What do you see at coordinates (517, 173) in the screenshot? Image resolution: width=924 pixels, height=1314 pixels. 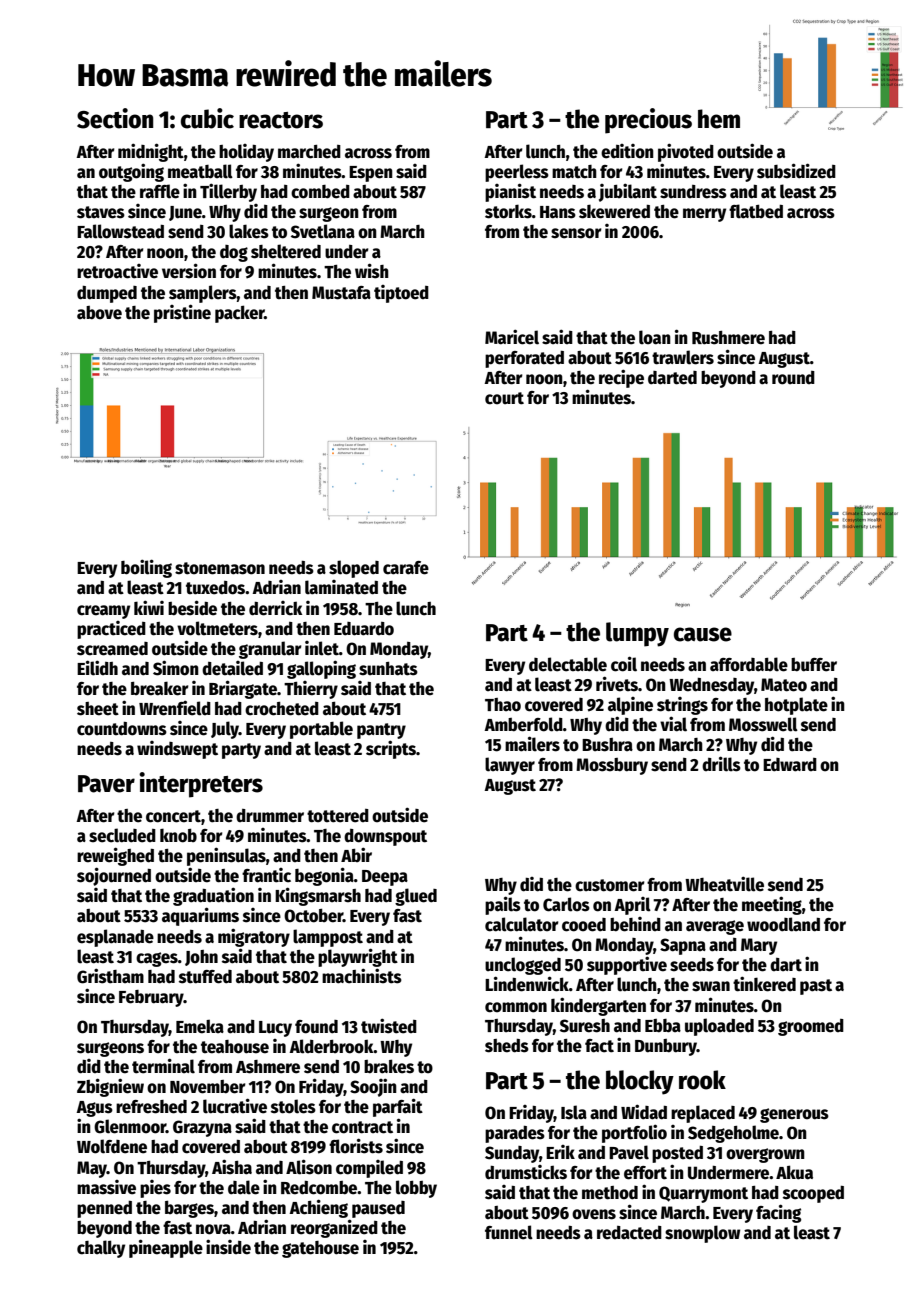 I see `peerless` at bounding box center [517, 173].
